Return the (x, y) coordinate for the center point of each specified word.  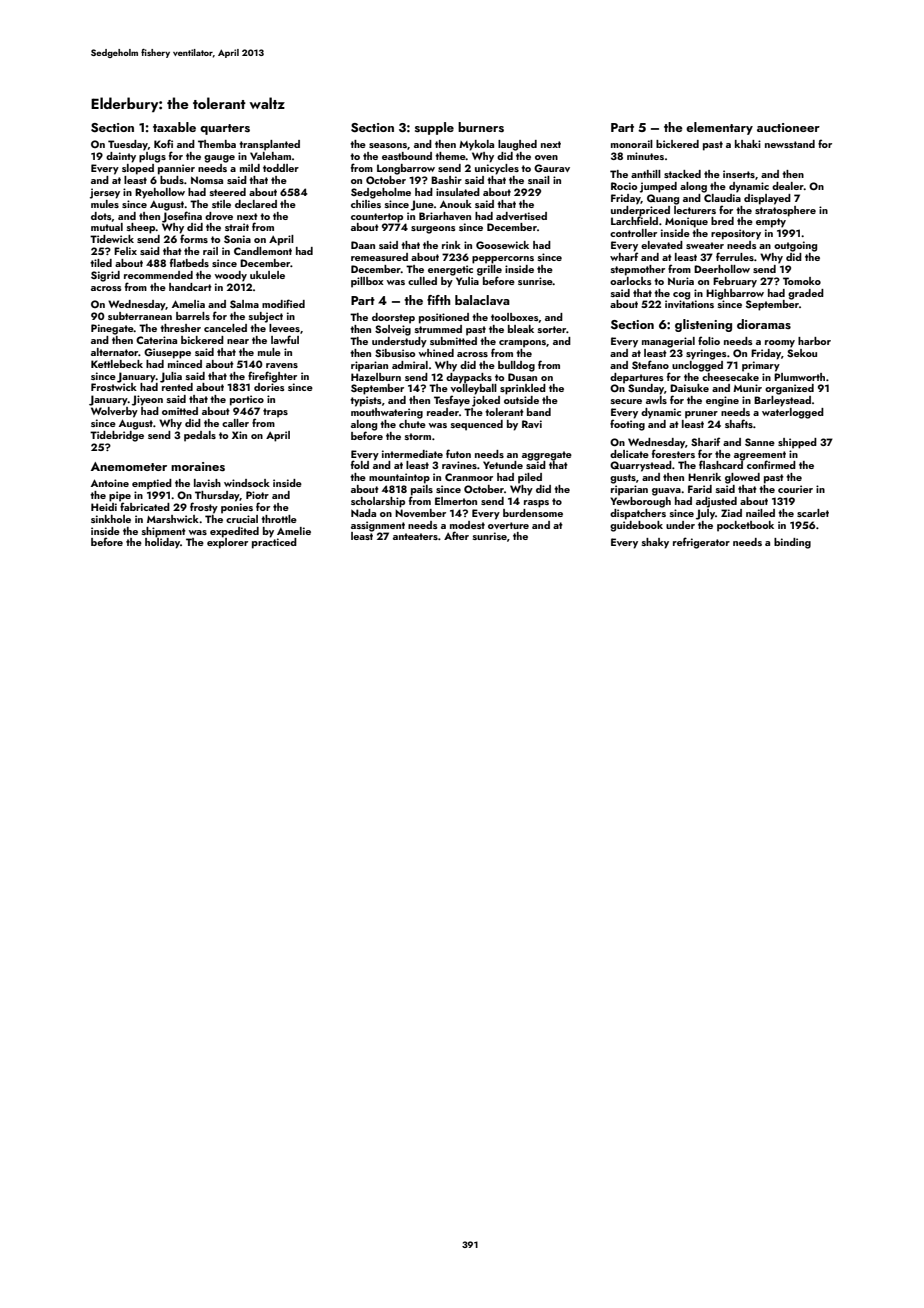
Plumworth (799, 377)
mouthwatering (387, 413)
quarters (225, 129)
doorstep (393, 318)
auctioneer (788, 127)
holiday (162, 543)
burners (481, 127)
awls (656, 400)
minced (185, 364)
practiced (274, 543)
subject (266, 317)
